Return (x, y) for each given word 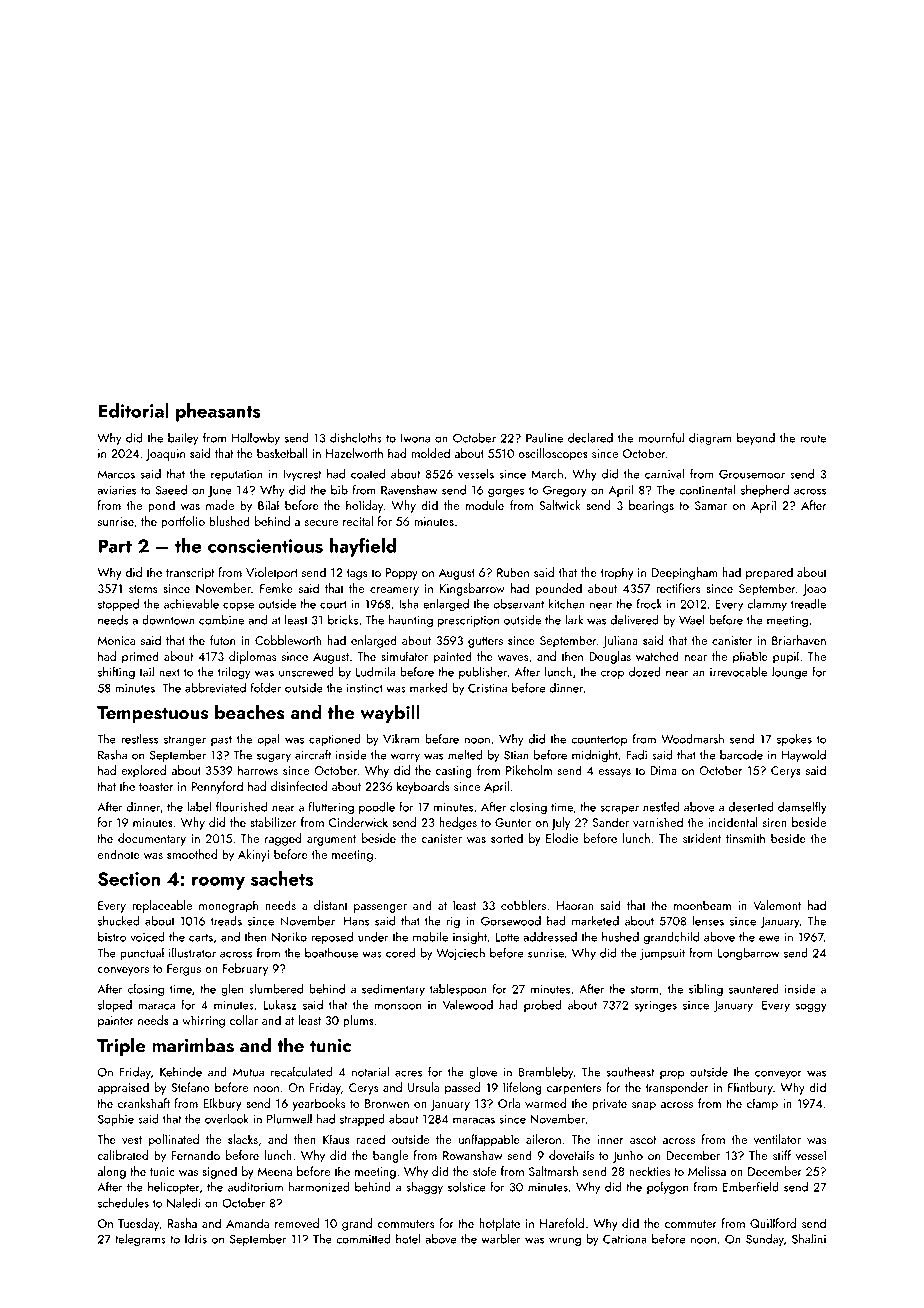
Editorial (133, 410)
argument (331, 840)
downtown (168, 620)
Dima (663, 770)
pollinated (174, 1140)
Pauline (544, 438)
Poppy (402, 574)
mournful (661, 438)
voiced (147, 937)
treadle (808, 604)
